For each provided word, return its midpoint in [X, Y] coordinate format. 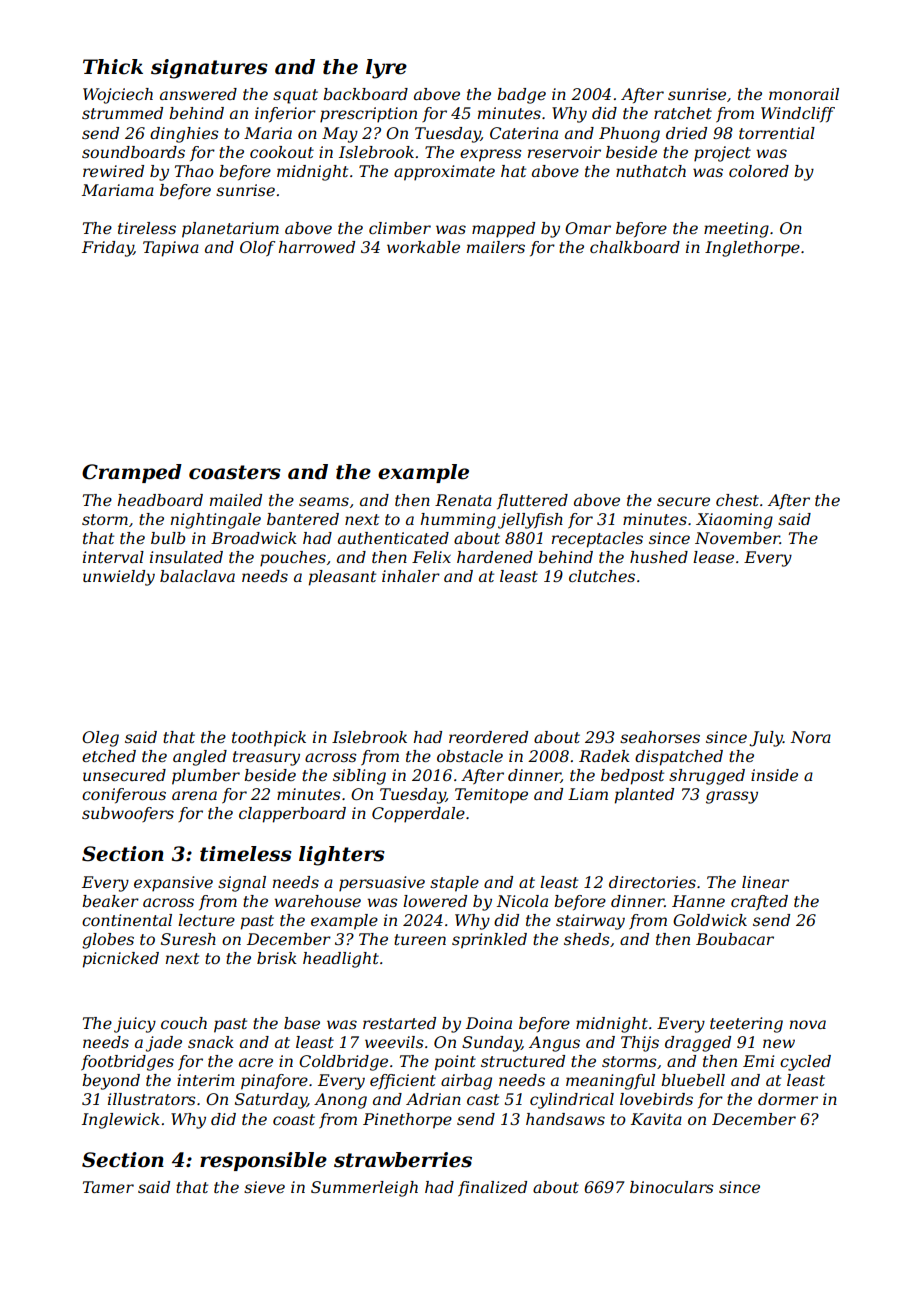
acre [256, 1062]
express [491, 155]
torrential [777, 133]
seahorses [660, 737]
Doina [489, 1023]
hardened [495, 557]
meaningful [610, 1082]
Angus [554, 1044]
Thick [113, 67]
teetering [746, 1025]
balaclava [197, 576]
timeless [246, 854]
